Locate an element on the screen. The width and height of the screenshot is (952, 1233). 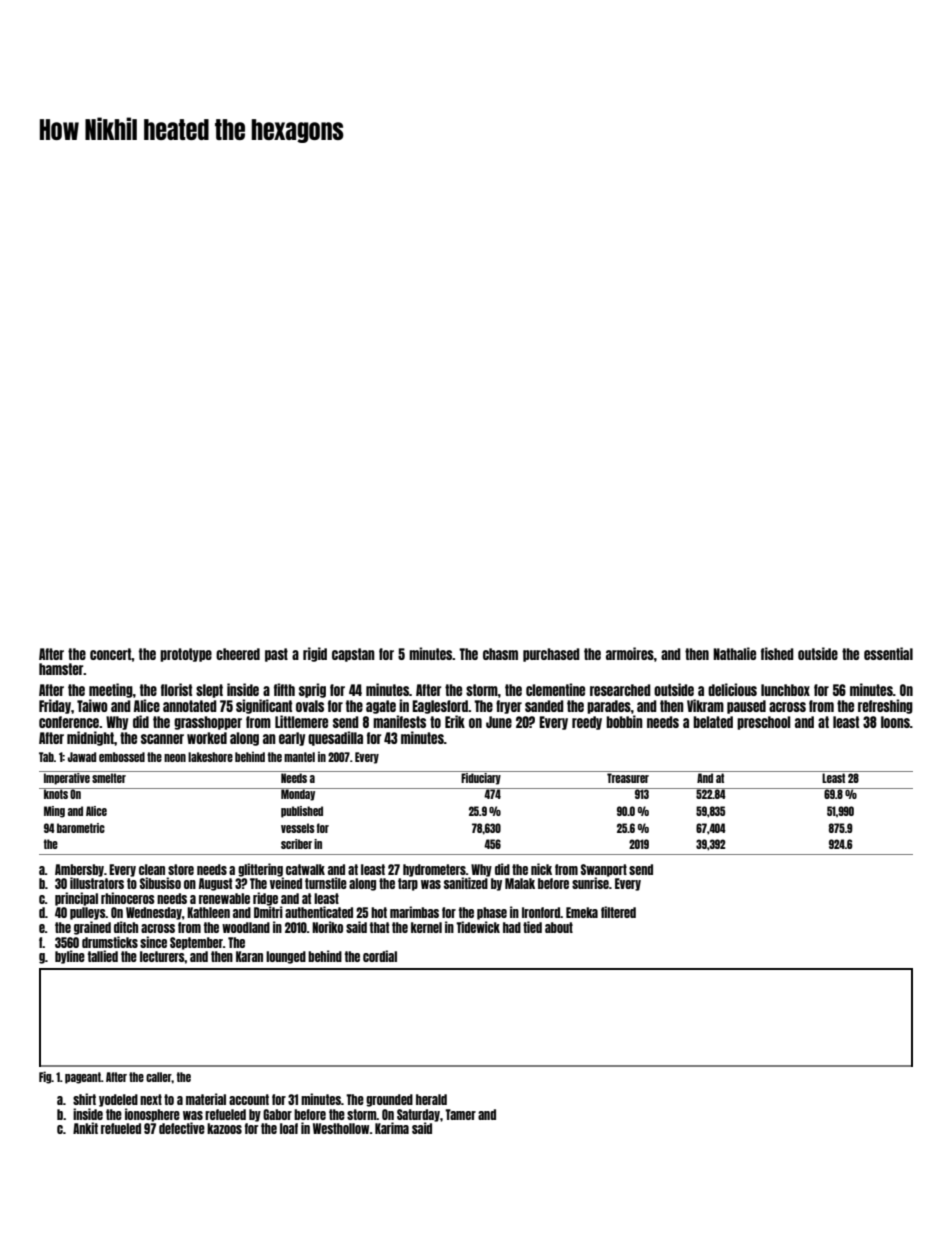
account is located at coordinates (249, 1099).
